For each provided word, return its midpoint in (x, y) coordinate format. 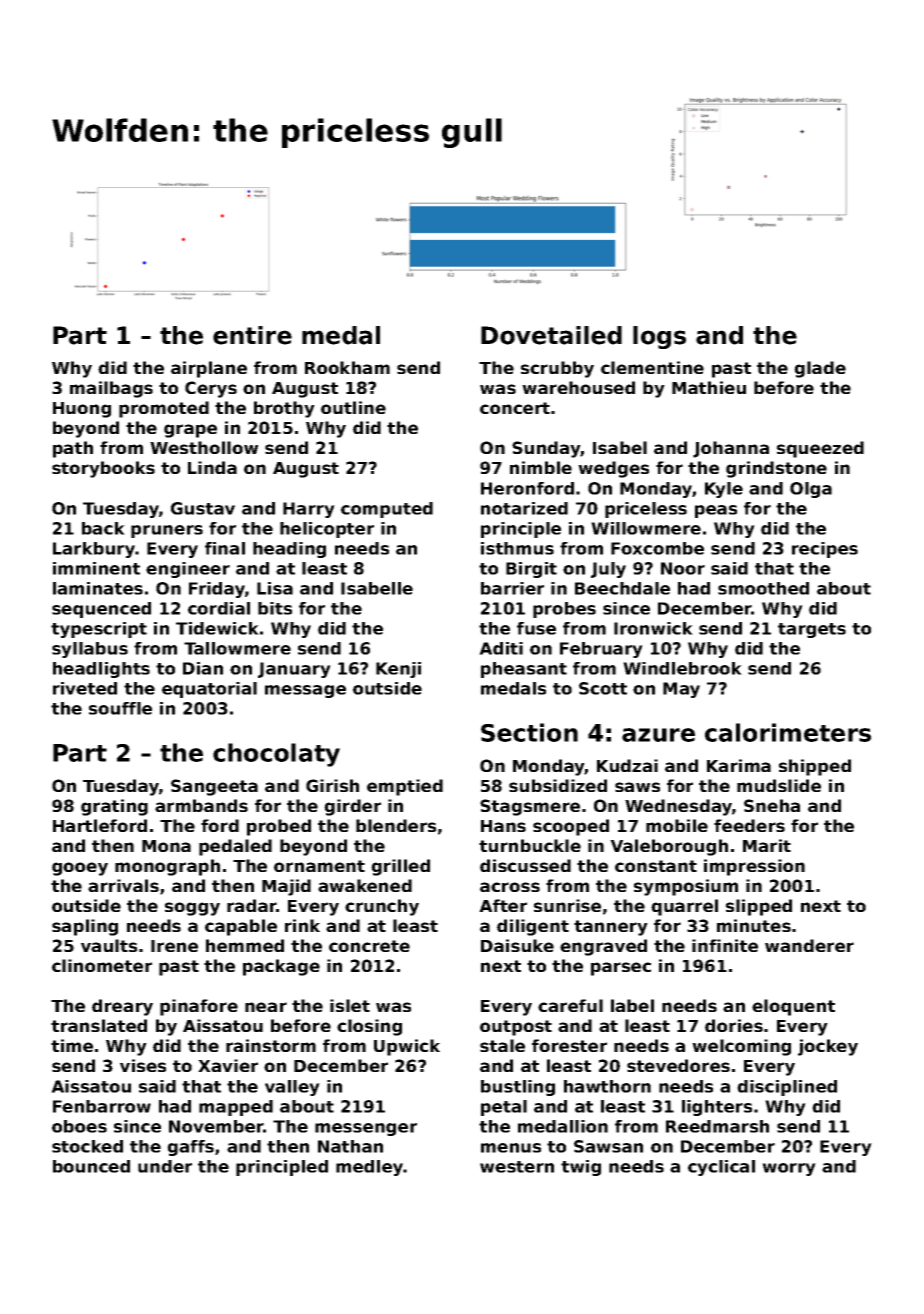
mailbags (111, 389)
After (503, 905)
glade (820, 369)
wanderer (809, 945)
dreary (122, 1007)
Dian (203, 668)
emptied (405, 787)
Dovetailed (551, 335)
